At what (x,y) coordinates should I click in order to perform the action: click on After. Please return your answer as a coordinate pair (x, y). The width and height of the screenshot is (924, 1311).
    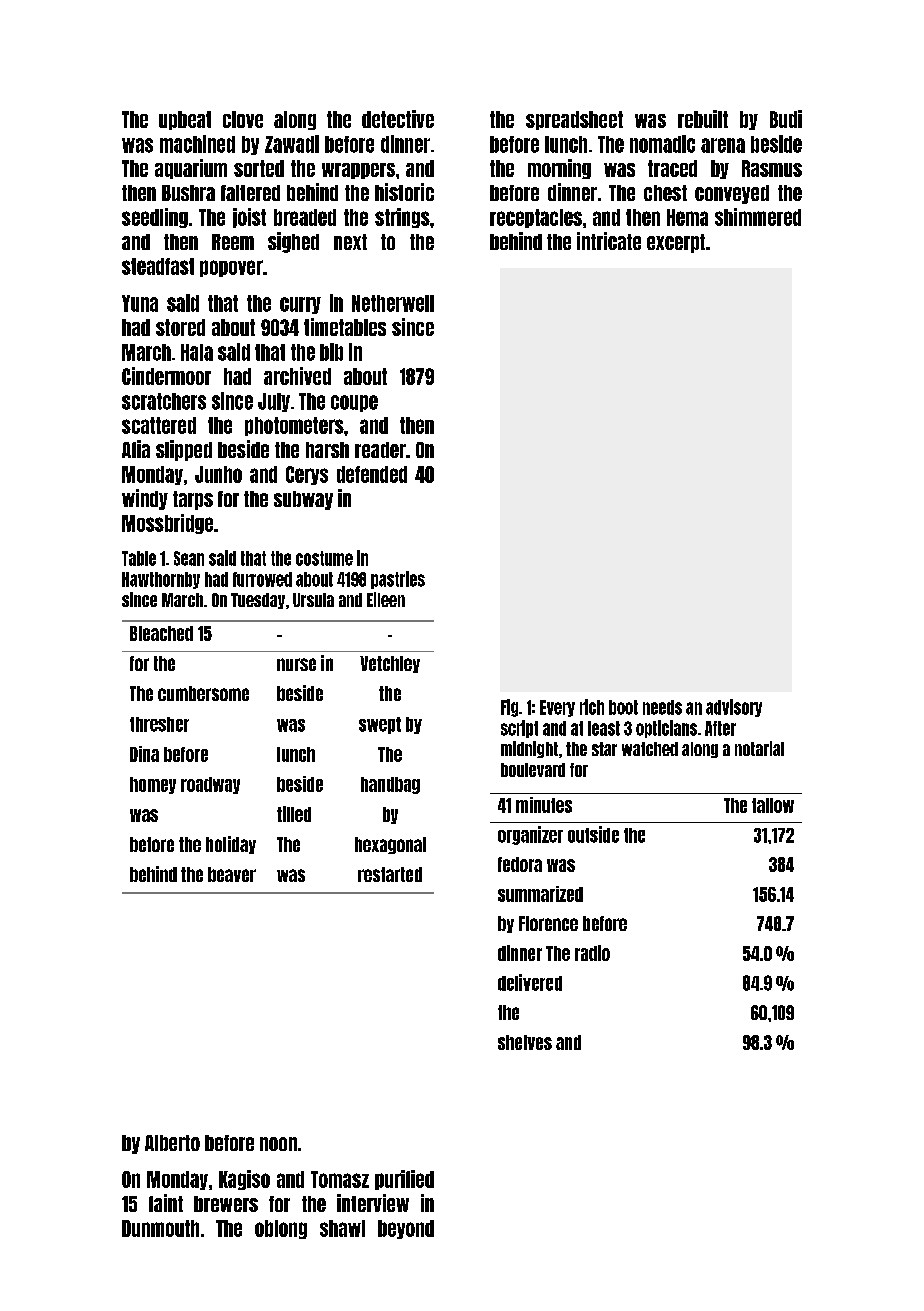
    Looking at the image, I should click on (720, 728).
